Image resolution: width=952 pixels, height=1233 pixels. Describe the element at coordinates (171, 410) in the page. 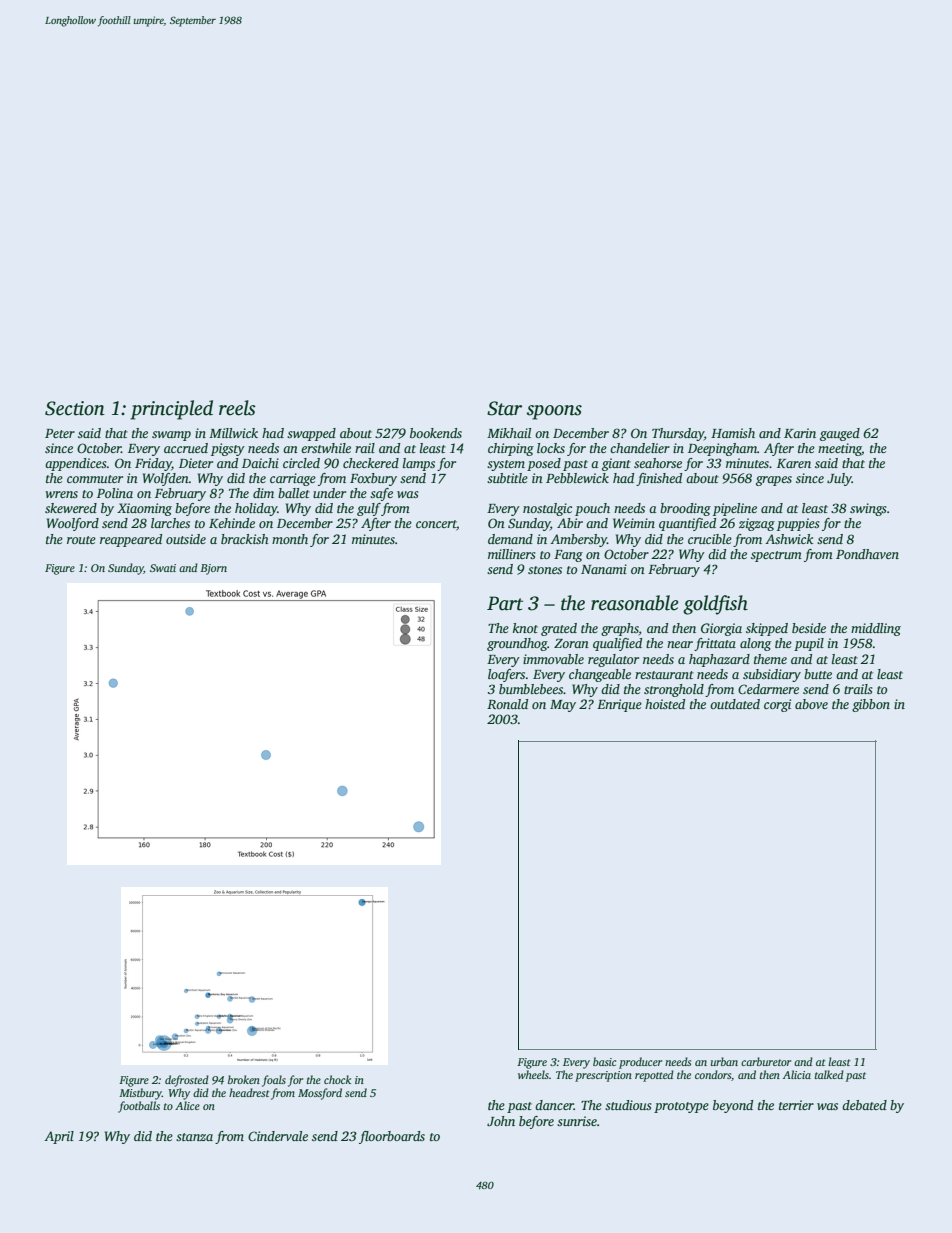

I see `principled` at that location.
